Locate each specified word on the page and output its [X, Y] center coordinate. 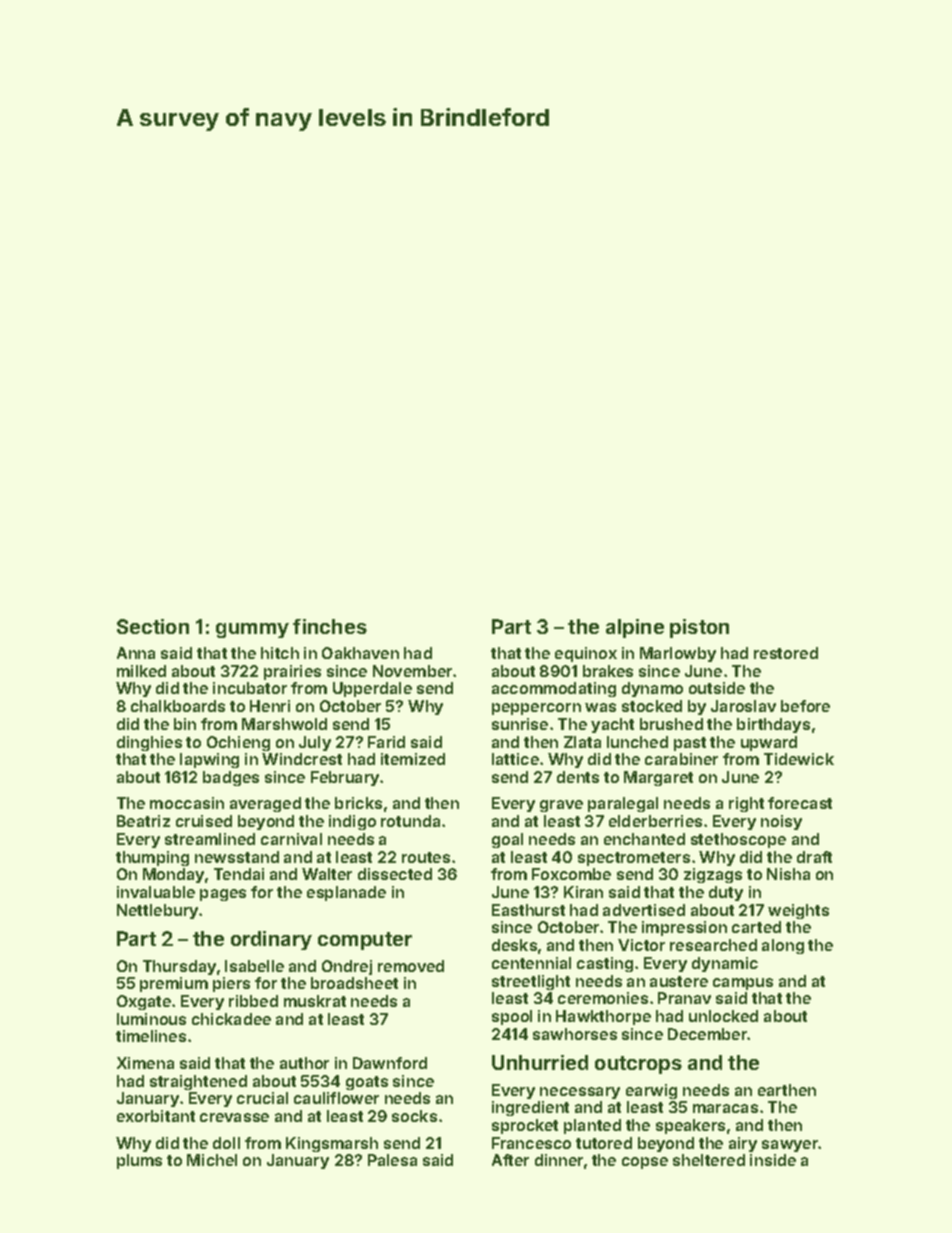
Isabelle [254, 966]
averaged [265, 804]
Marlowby [678, 654]
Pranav [684, 998]
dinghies [149, 743]
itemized [413, 759]
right [746, 804]
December [708, 1034]
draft [814, 857]
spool [512, 1017]
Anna [136, 653]
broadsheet [354, 983]
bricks [358, 803]
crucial [262, 1098]
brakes [608, 671]
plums [139, 1161]
